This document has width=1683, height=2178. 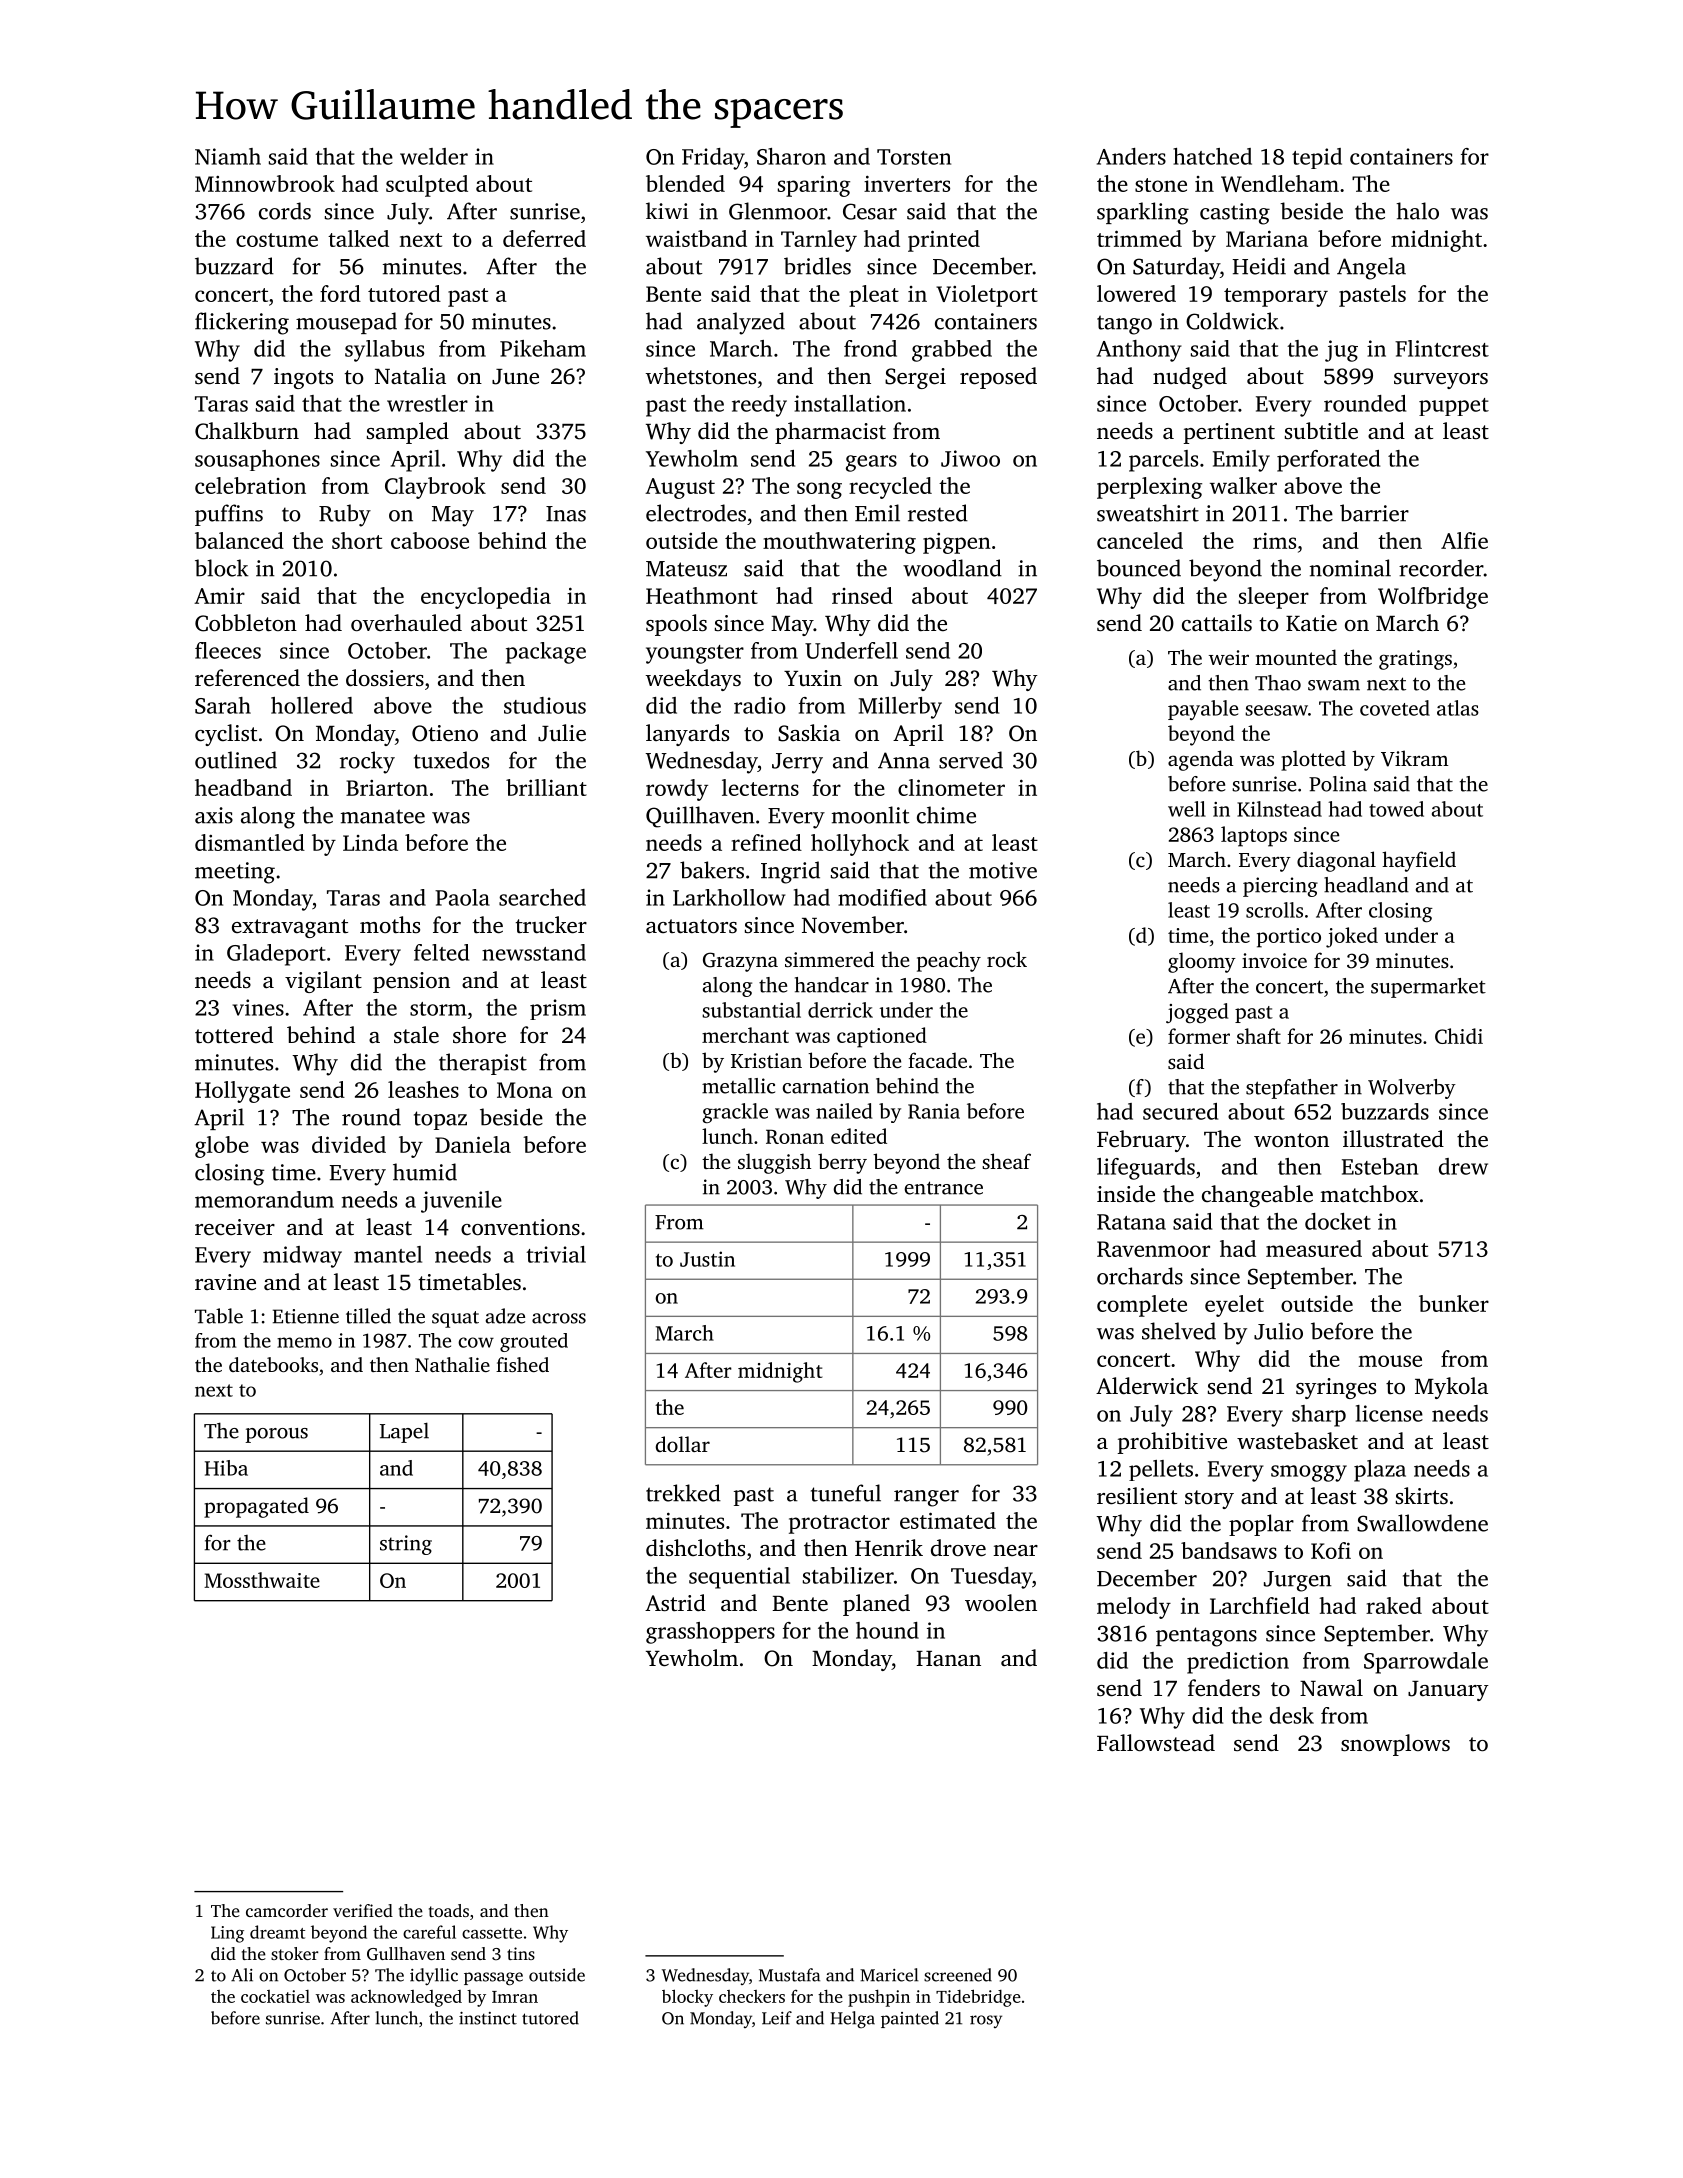 I want to click on hatched, so click(x=1212, y=156).
